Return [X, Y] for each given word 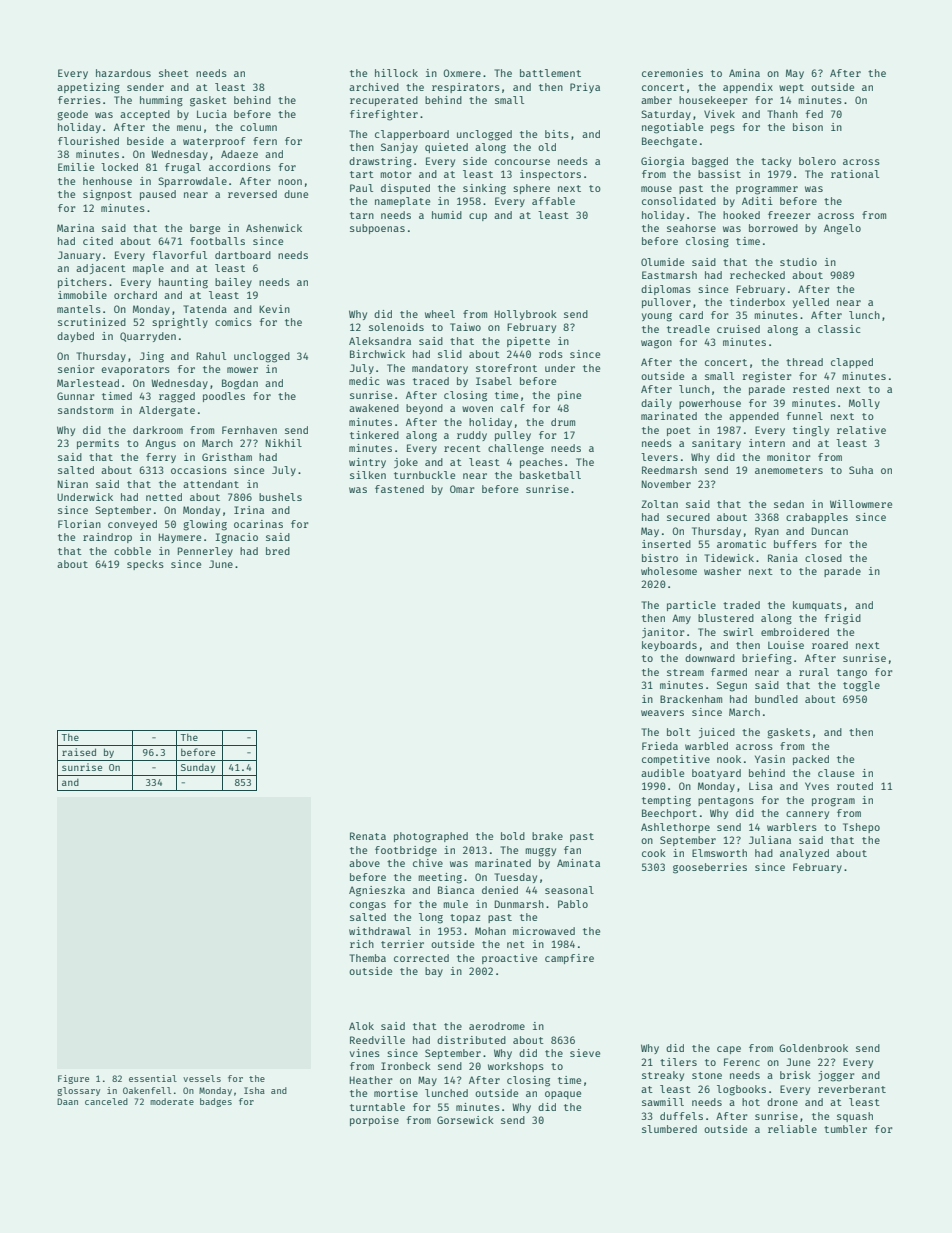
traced [431, 381]
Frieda [660, 746]
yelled [811, 303]
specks [145, 565]
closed [823, 558]
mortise [396, 1093]
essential [153, 1078]
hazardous [123, 73]
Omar [462, 489]
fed [814, 114]
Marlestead [88, 383]
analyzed [804, 854]
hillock [396, 73]
